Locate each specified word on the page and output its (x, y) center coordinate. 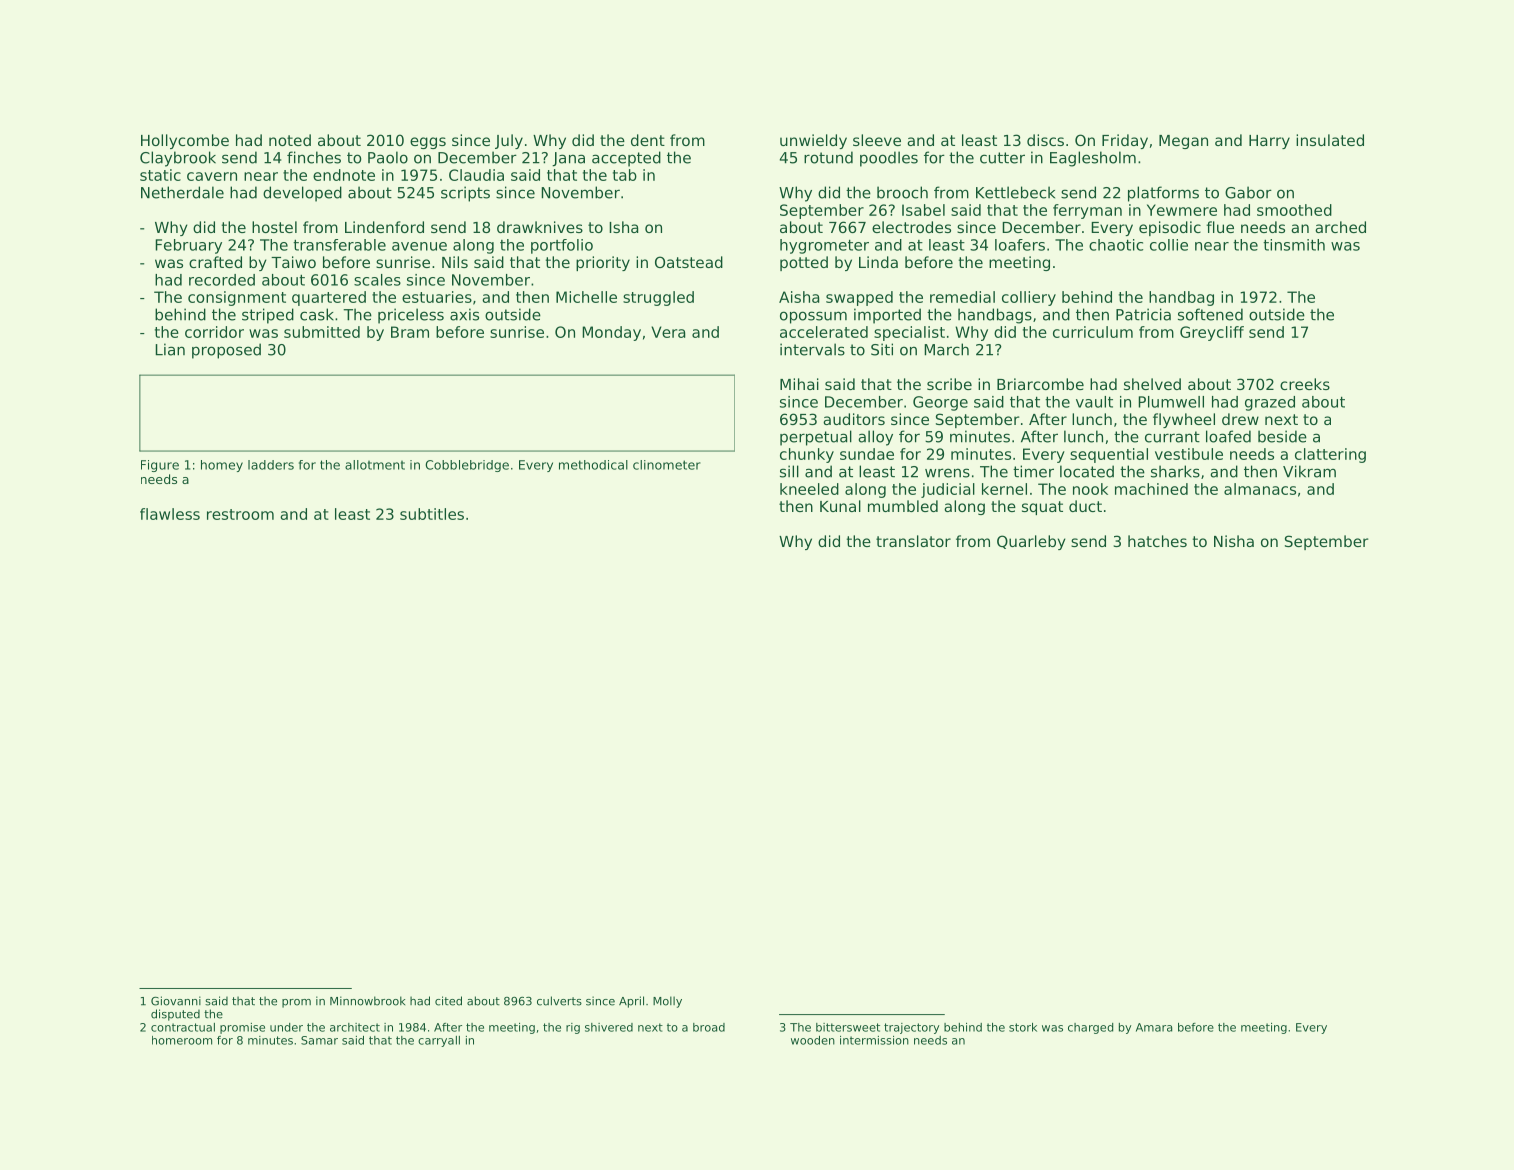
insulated (1330, 140)
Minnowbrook (367, 1001)
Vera (668, 332)
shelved (1152, 384)
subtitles (432, 514)
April (631, 1002)
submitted (322, 332)
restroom (240, 514)
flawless (170, 514)
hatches (1157, 541)
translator (913, 541)
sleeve (877, 140)
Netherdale (182, 192)
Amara (1154, 1027)
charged (1090, 1028)
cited (448, 1001)
